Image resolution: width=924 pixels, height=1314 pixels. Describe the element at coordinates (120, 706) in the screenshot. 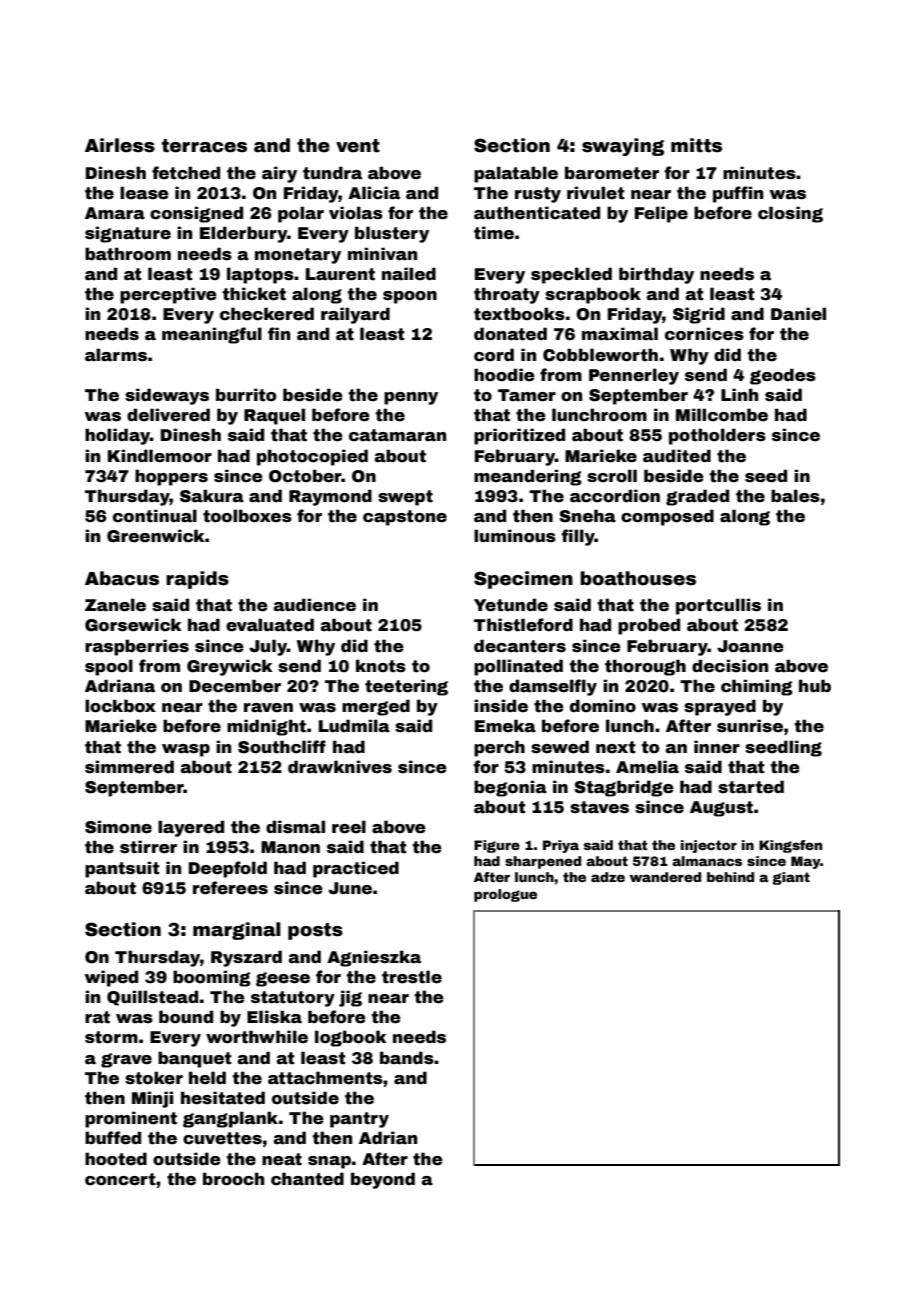

I see `lockbox` at that location.
